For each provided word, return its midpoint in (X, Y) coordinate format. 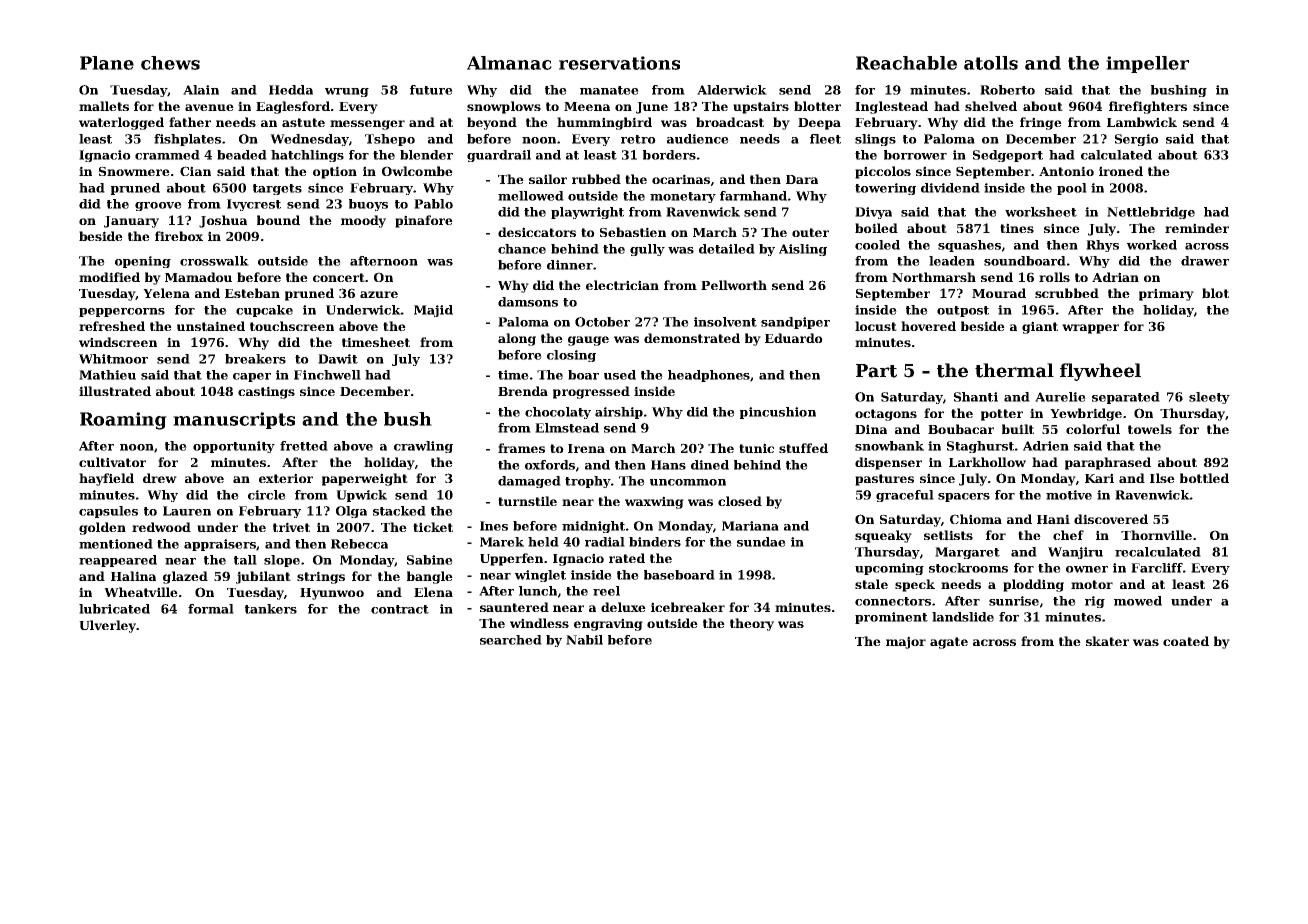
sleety (1209, 398)
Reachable (906, 63)
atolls (991, 63)
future (431, 90)
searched (511, 640)
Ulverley (107, 626)
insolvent (725, 322)
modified (109, 277)
